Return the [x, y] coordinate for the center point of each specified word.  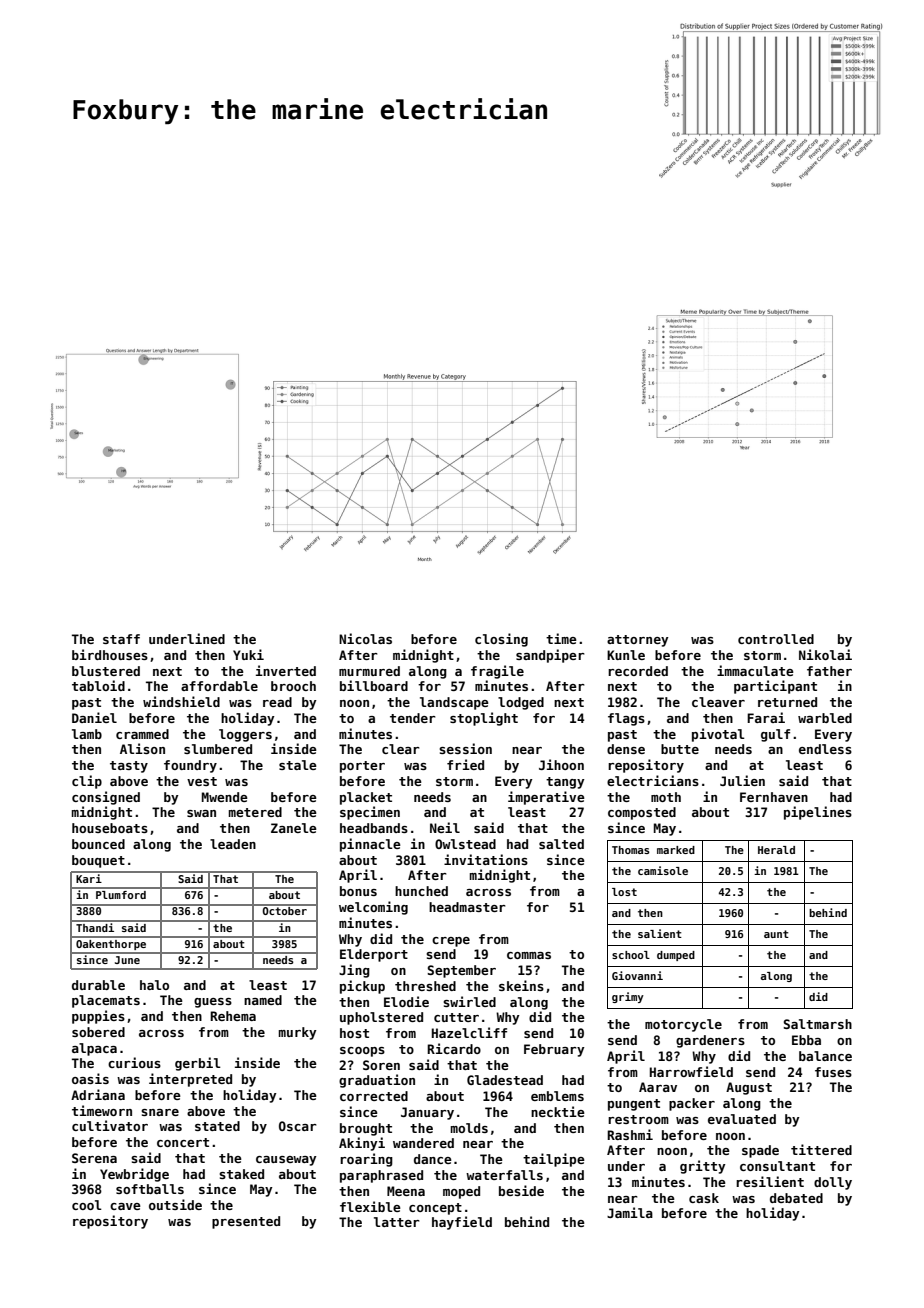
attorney [638, 641]
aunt [776, 934]
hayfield [462, 1223]
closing [501, 640]
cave [125, 1206]
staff [121, 639]
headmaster [467, 907]
